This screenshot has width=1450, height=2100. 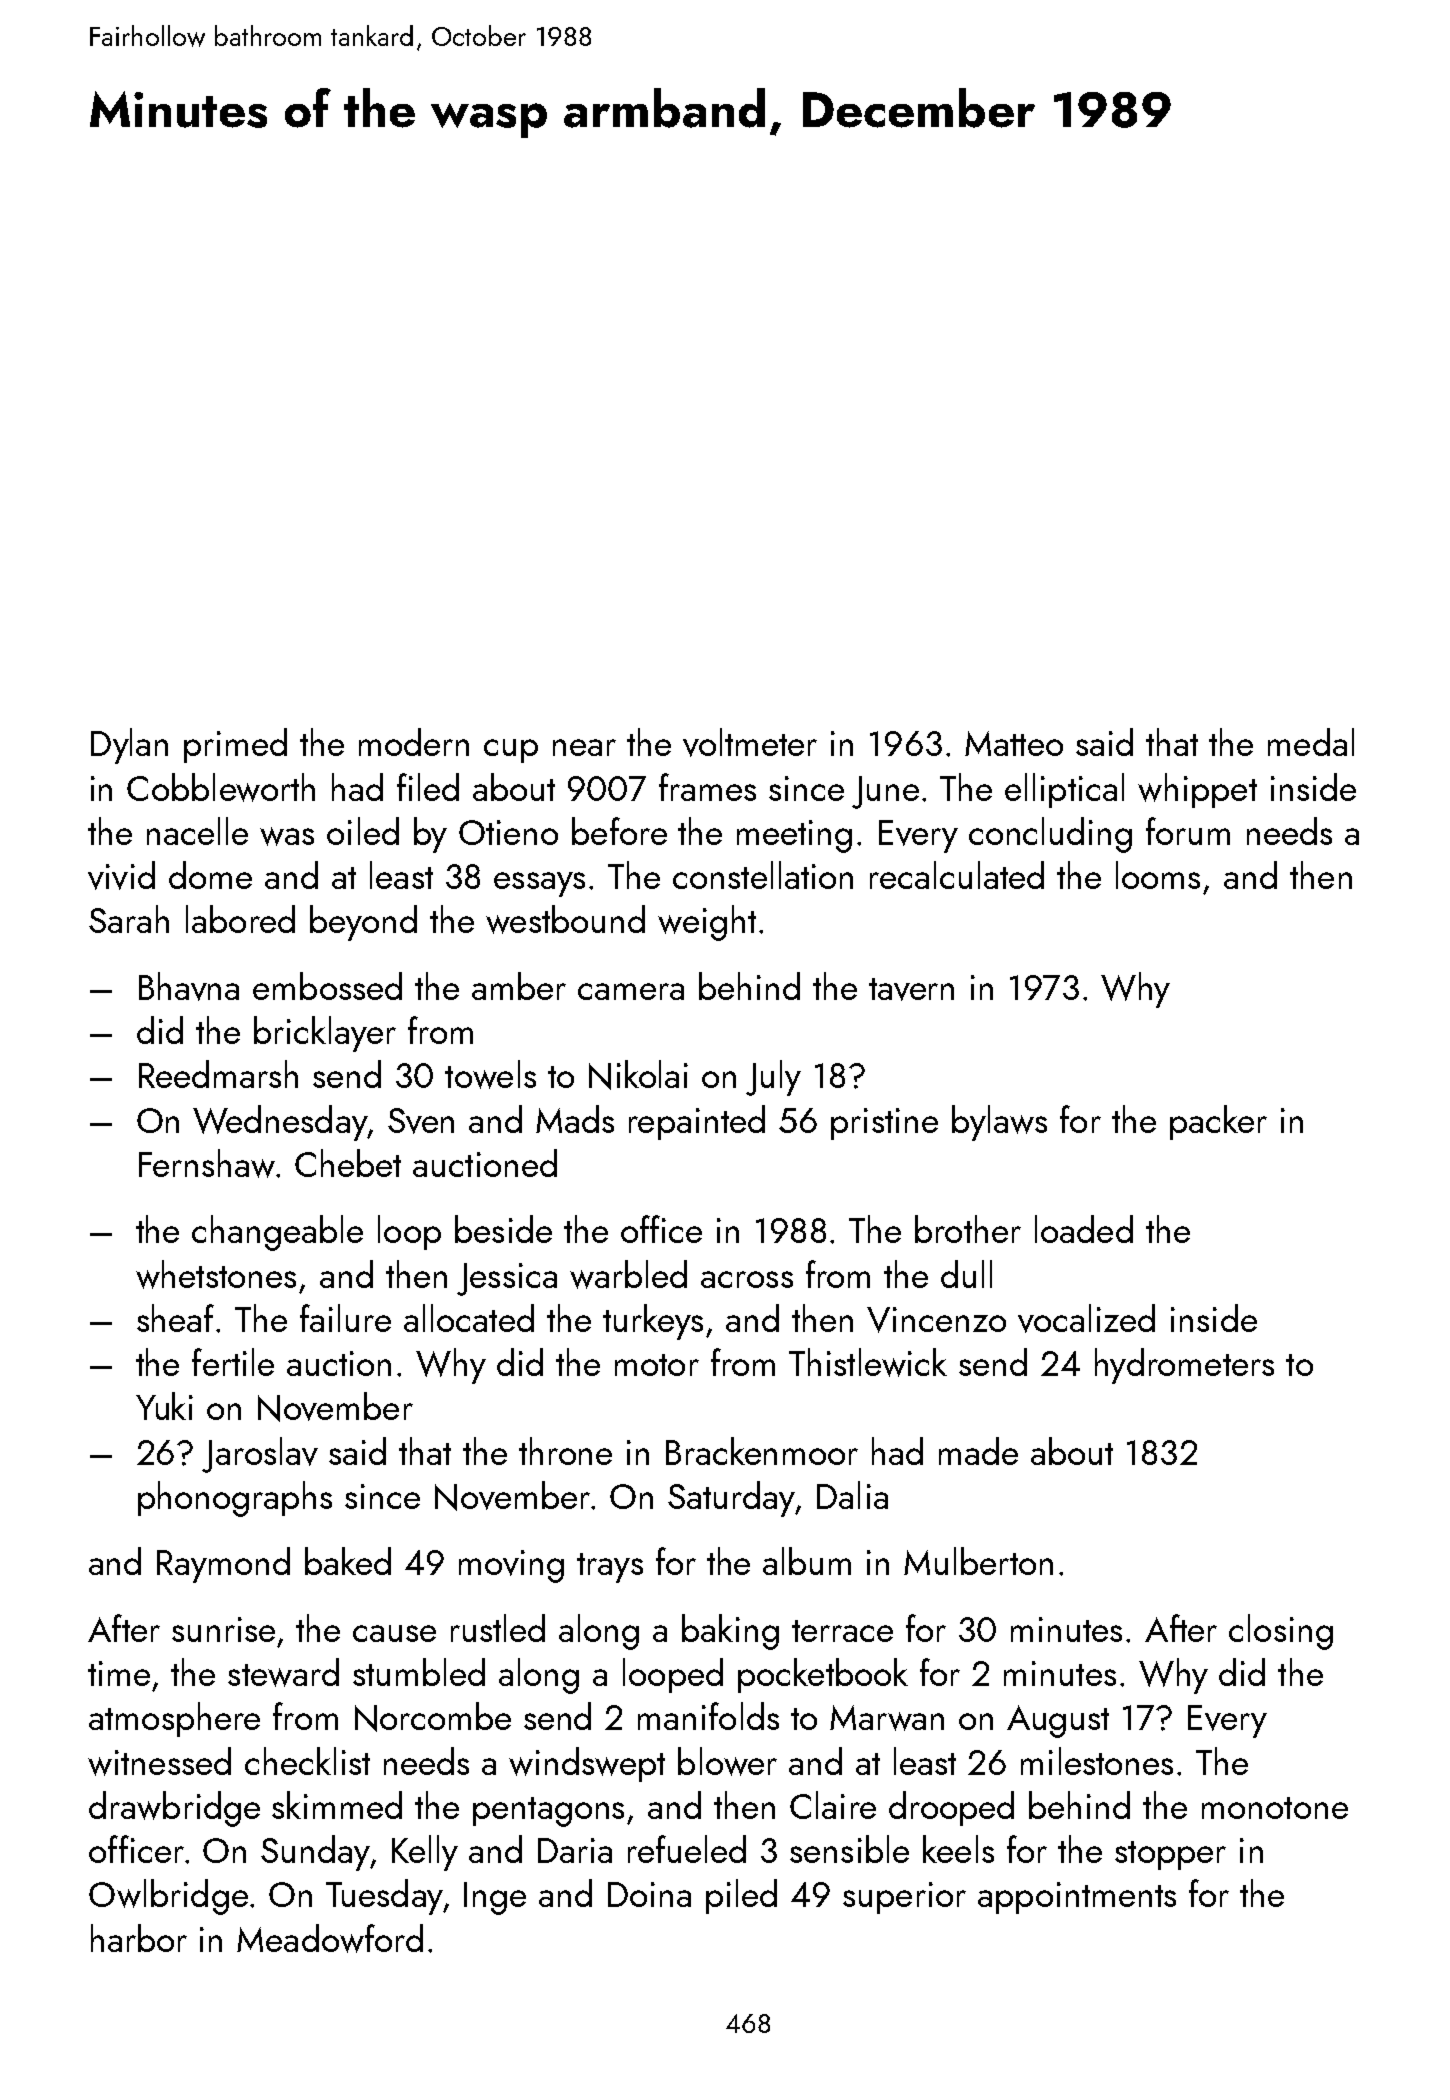 What do you see at coordinates (315, 1853) in the screenshot?
I see `Sunday` at bounding box center [315, 1853].
